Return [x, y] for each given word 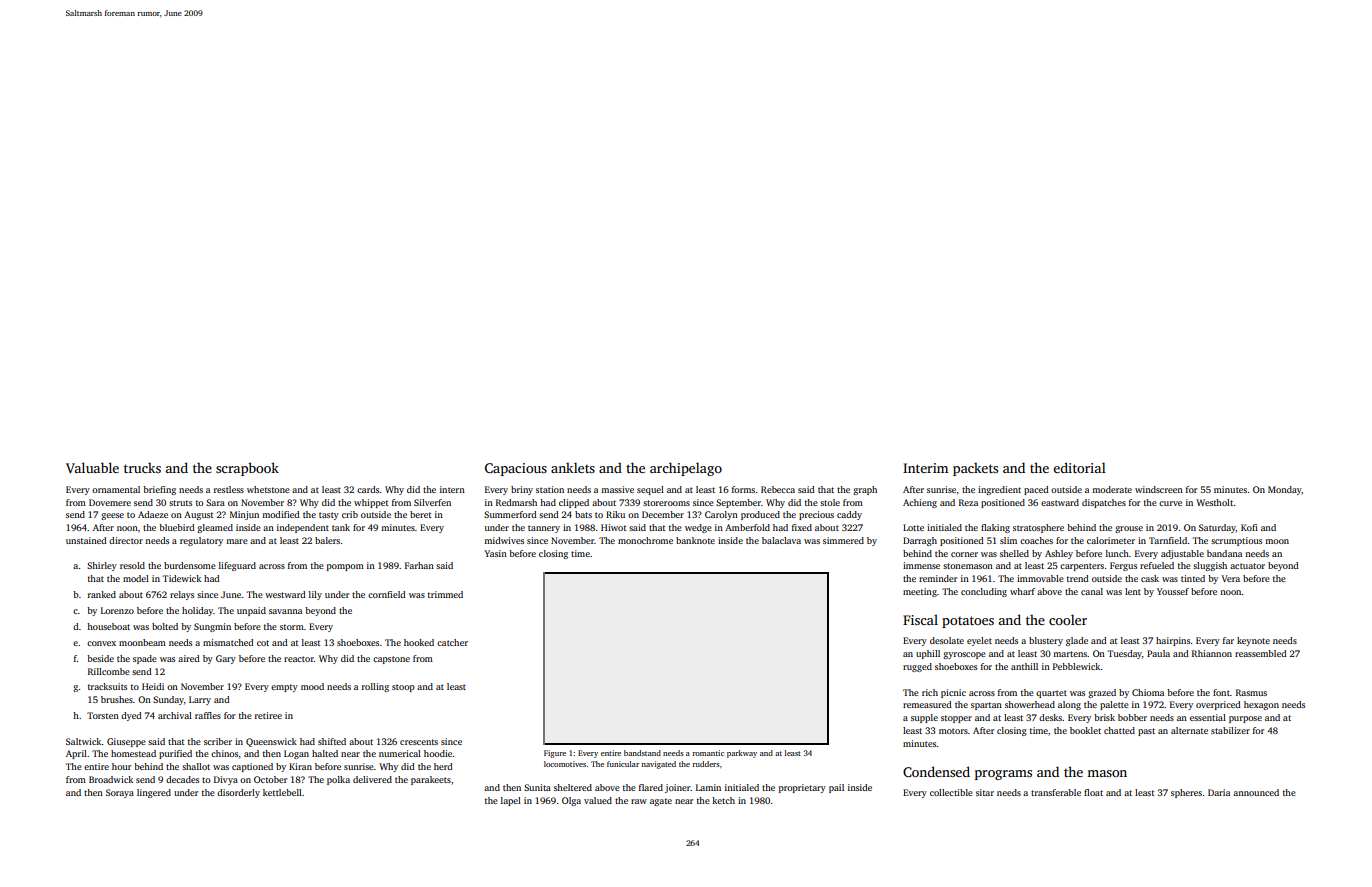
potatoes [968, 622]
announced [1256, 792]
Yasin [495, 553]
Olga [571, 801]
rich [930, 692]
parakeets [431, 780]
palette [1114, 705]
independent [303, 528]
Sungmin [212, 627]
